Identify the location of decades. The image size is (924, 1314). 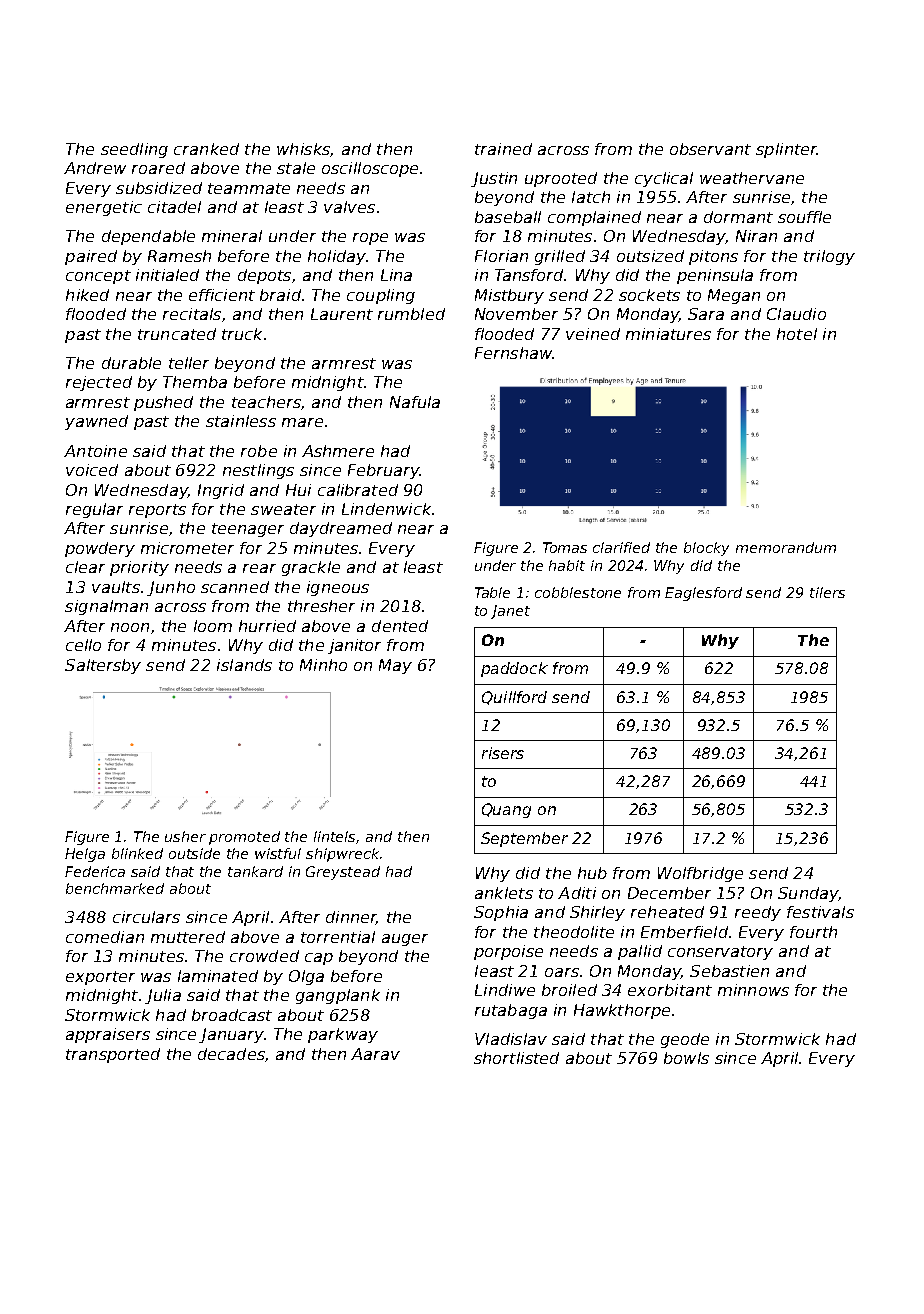
(231, 1054).
